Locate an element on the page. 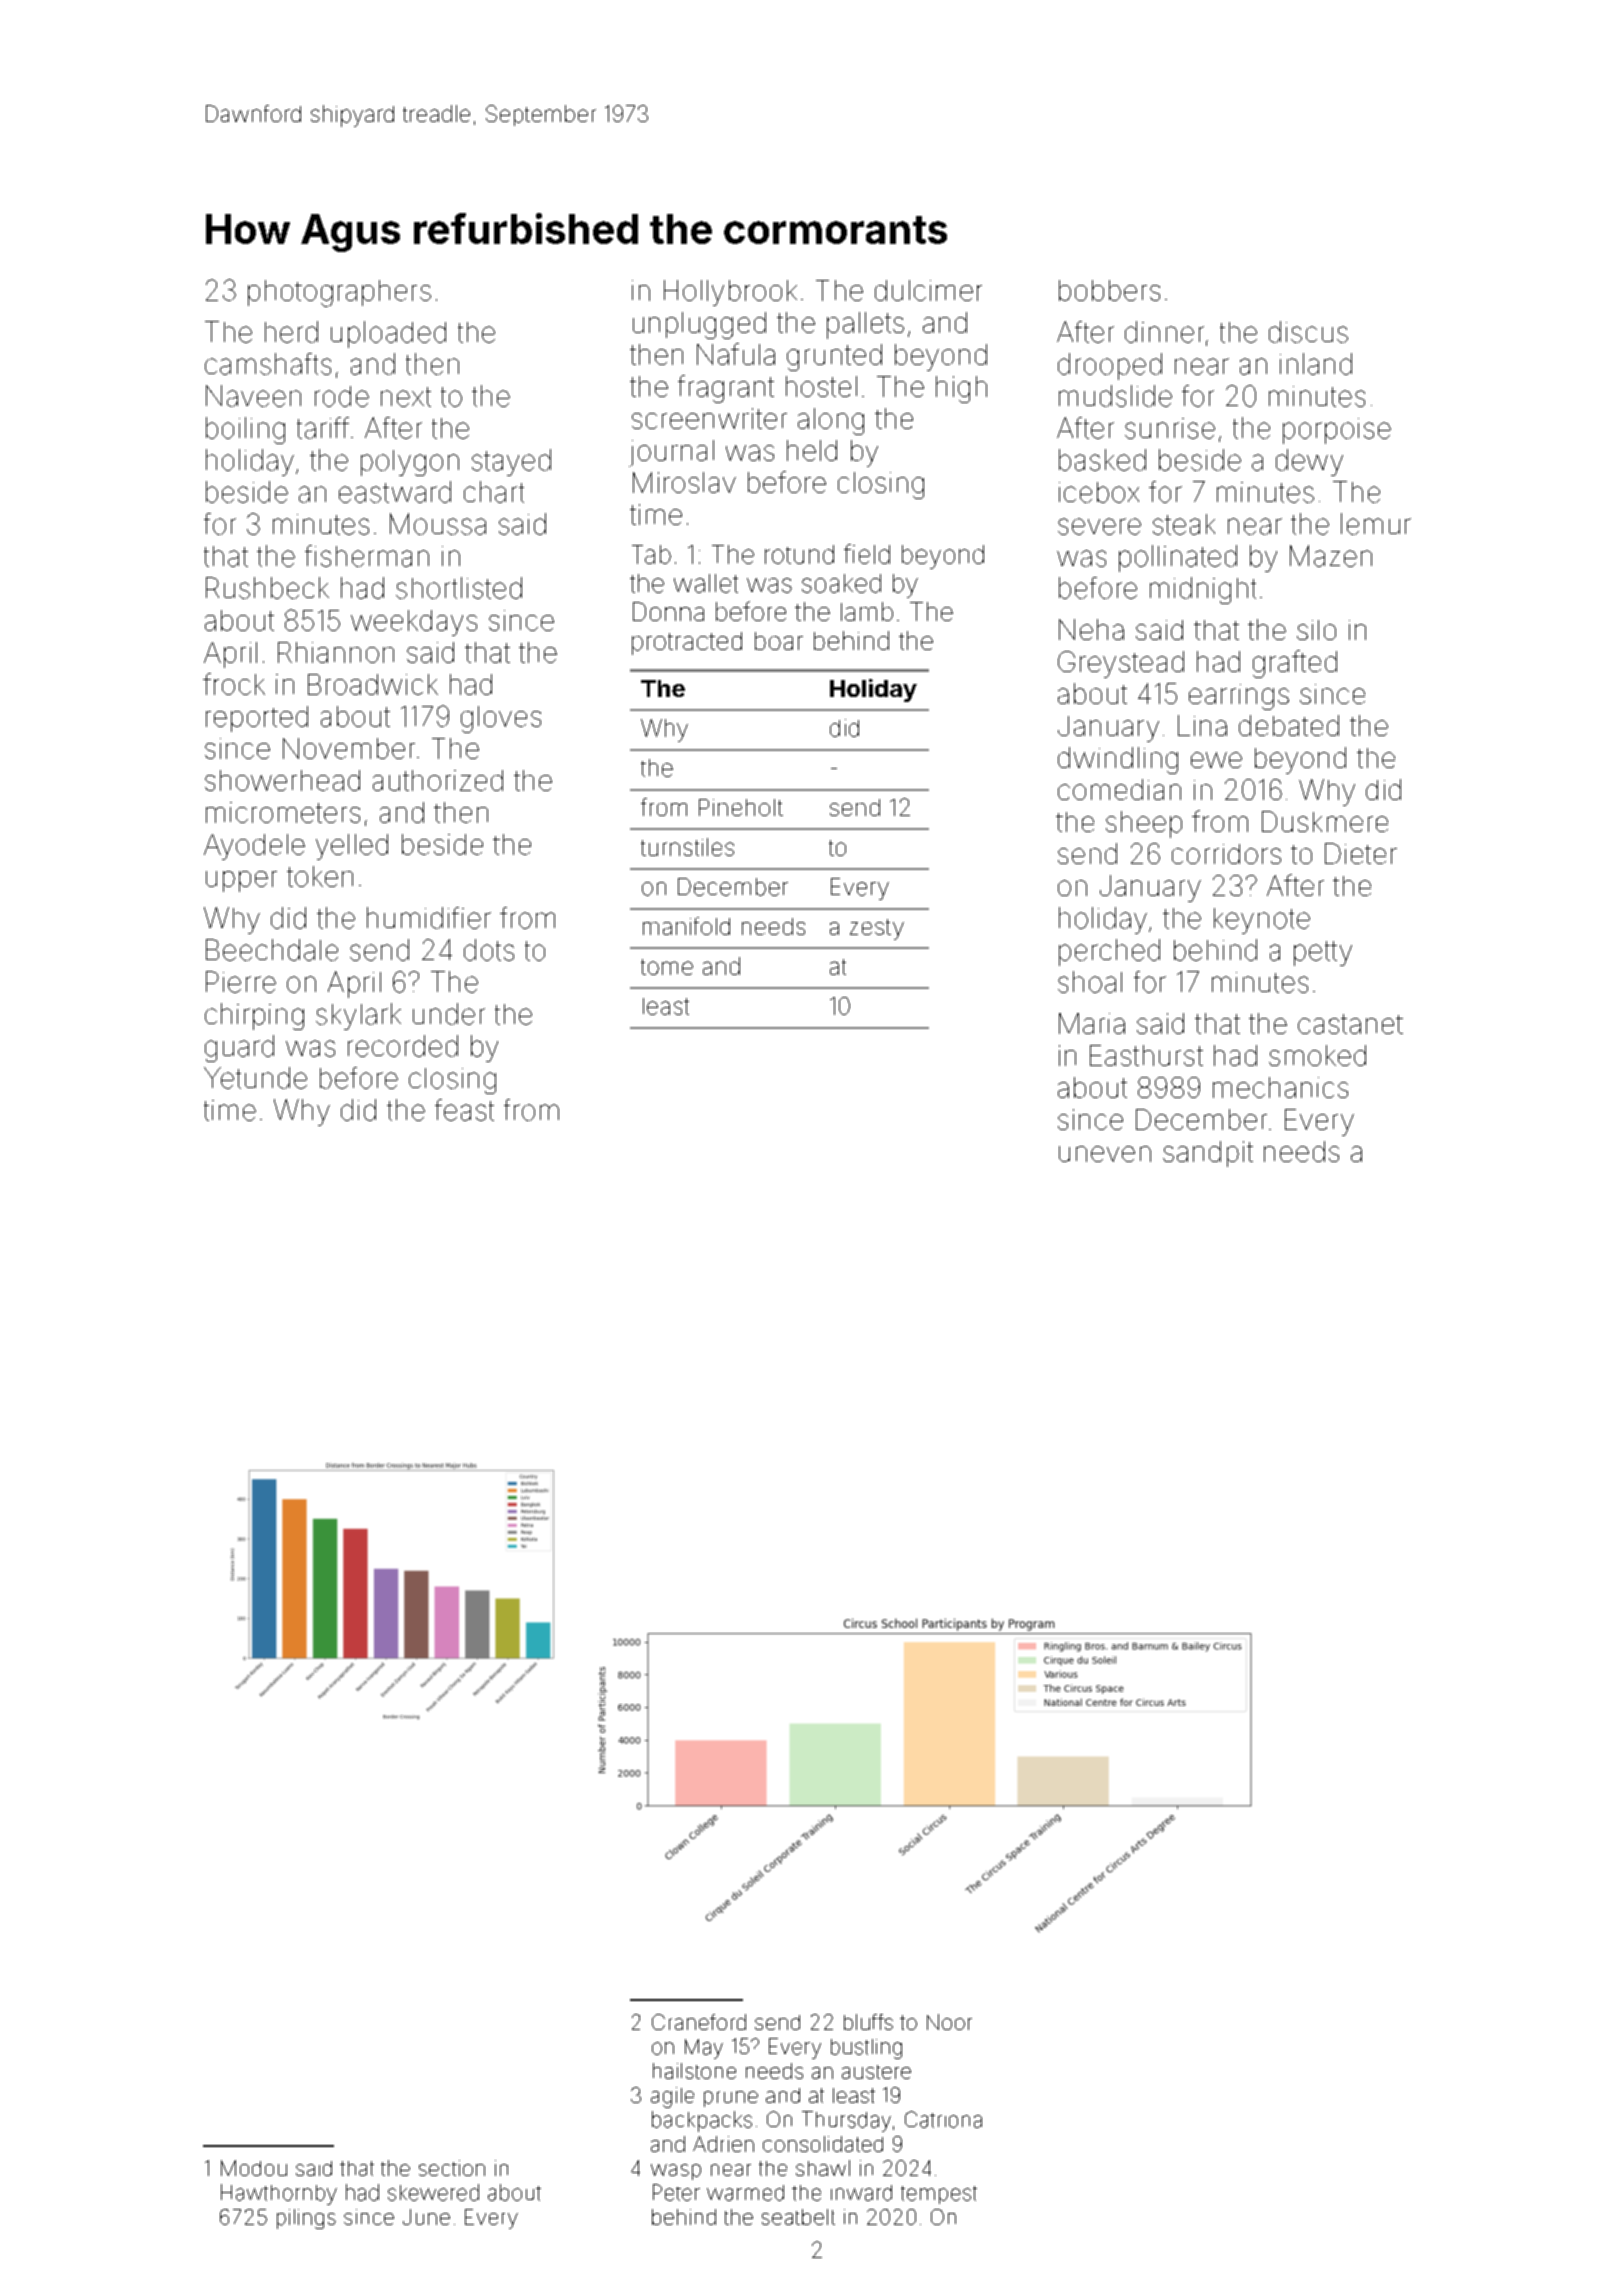  dulcimer is located at coordinates (928, 290).
